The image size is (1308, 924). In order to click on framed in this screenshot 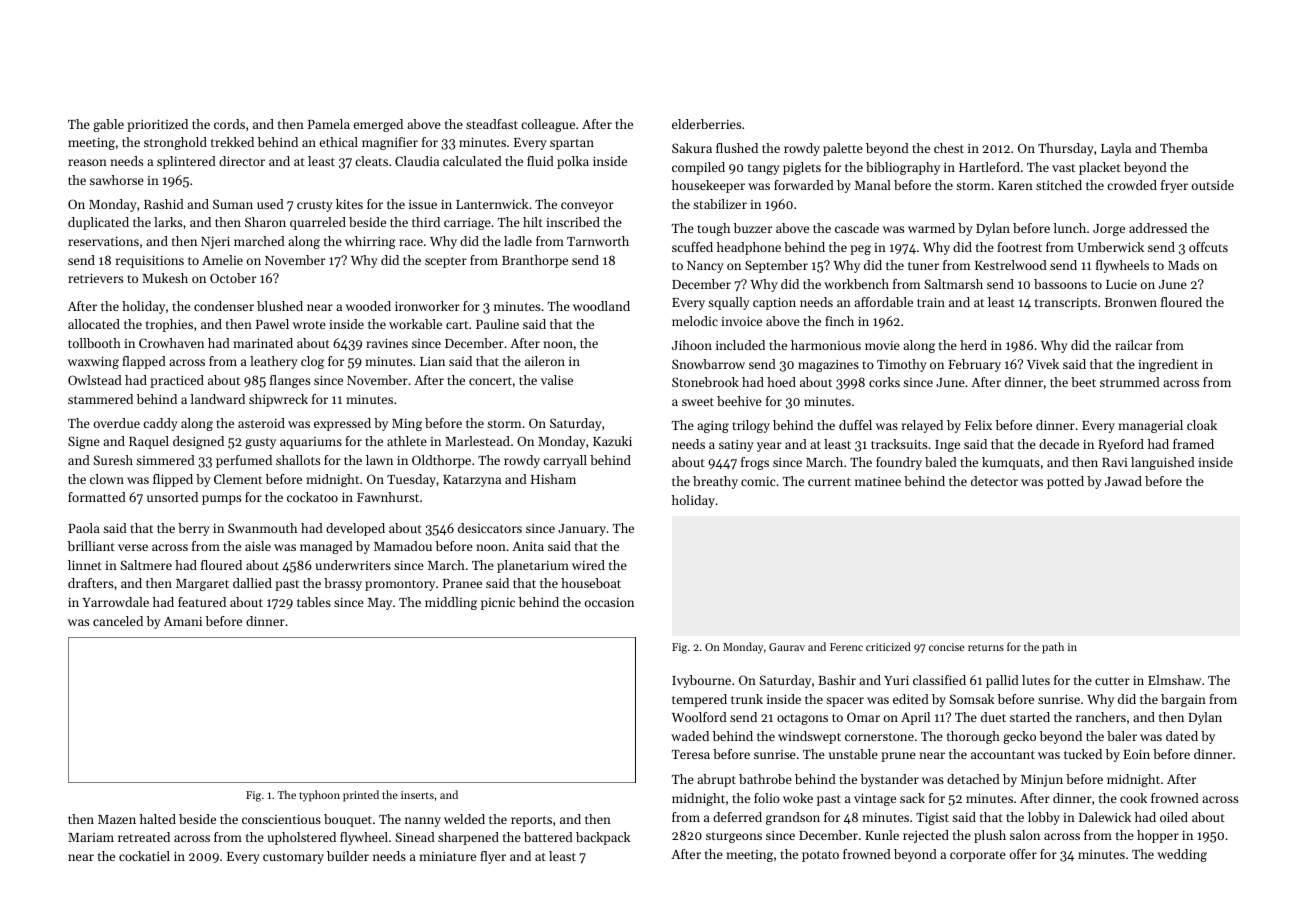, I will do `click(1193, 444)`.
